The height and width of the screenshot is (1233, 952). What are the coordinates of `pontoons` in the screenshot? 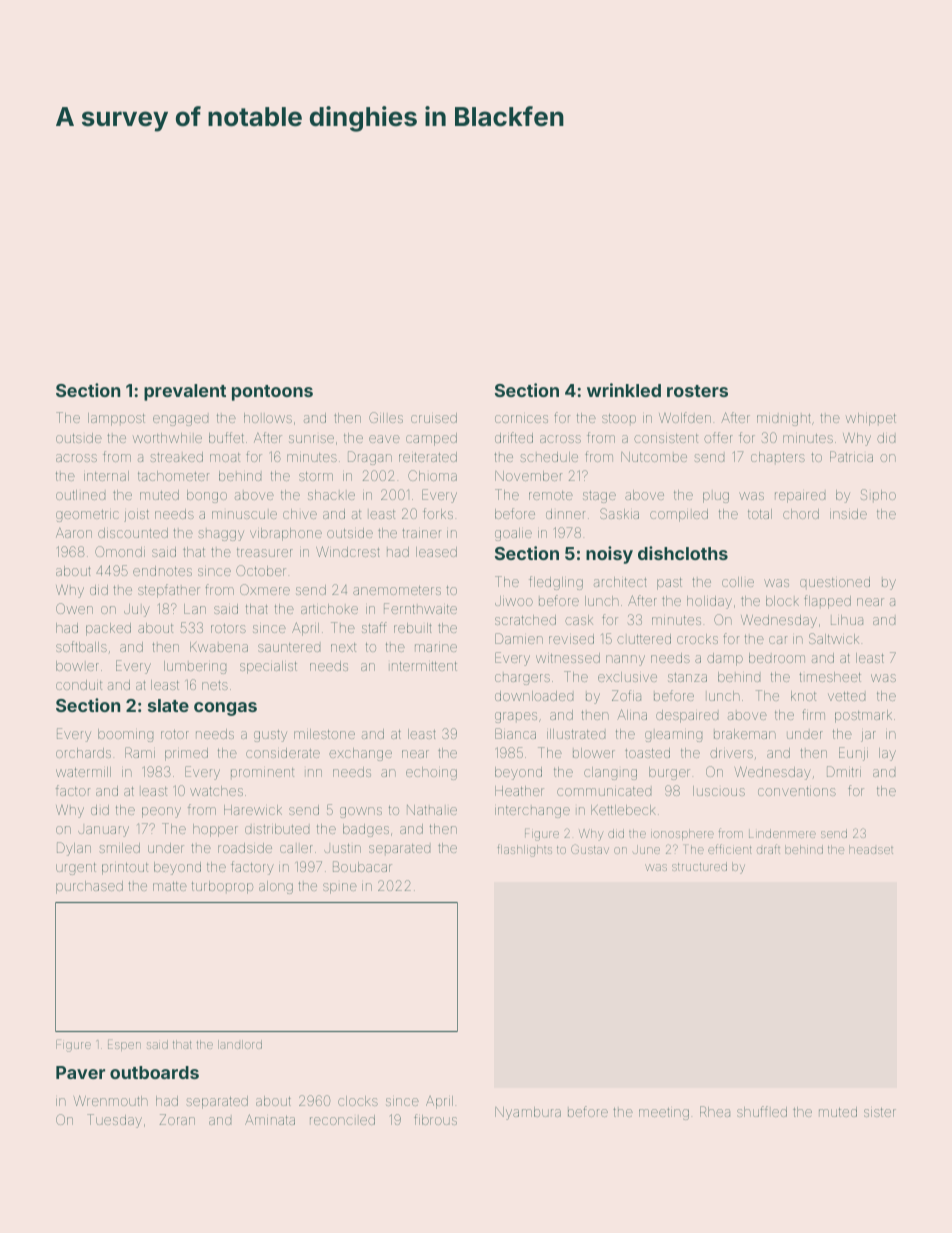 It's located at (272, 393).
